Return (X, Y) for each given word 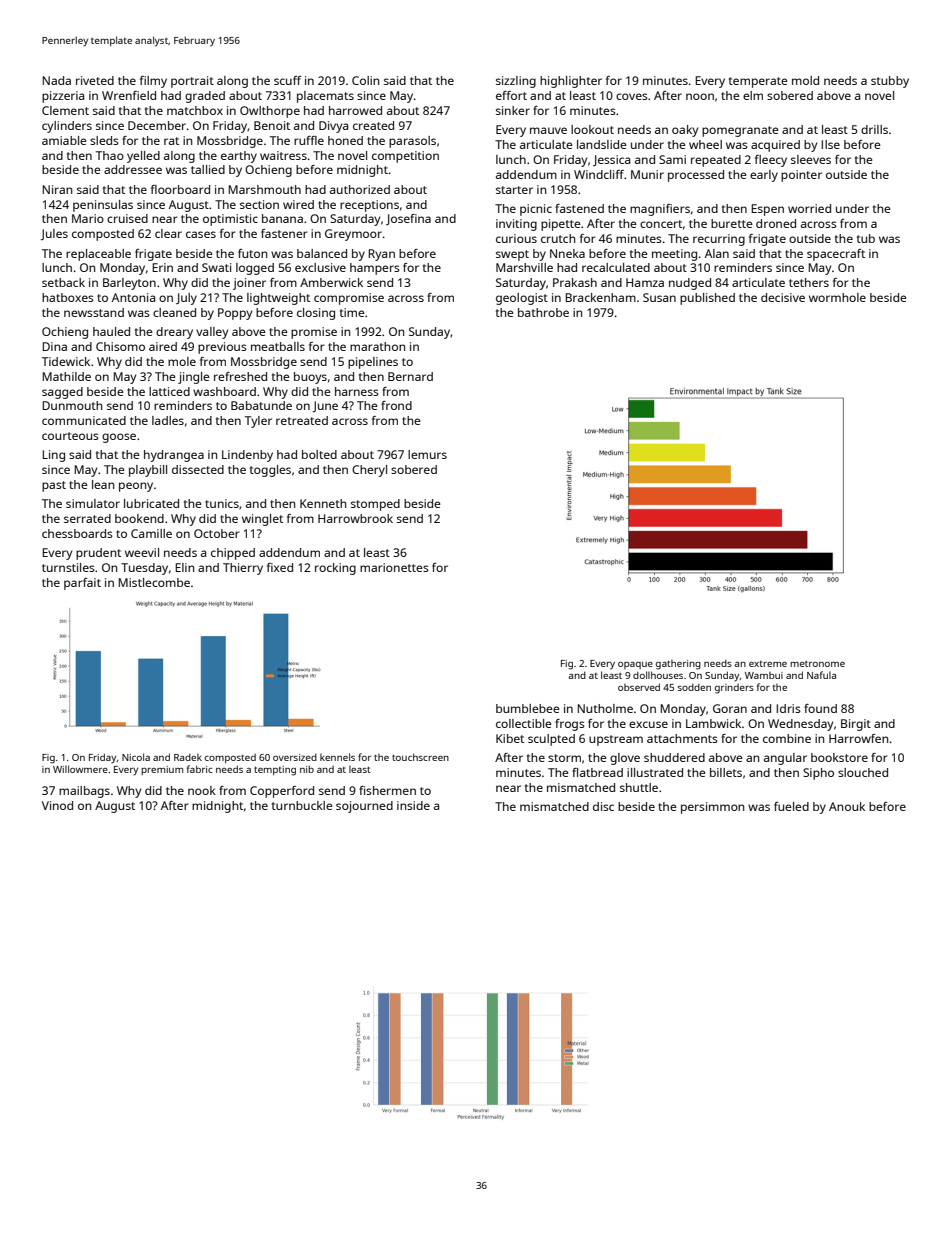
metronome (817, 664)
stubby (890, 82)
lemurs (427, 454)
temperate (758, 82)
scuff (287, 80)
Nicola (136, 757)
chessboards (77, 533)
